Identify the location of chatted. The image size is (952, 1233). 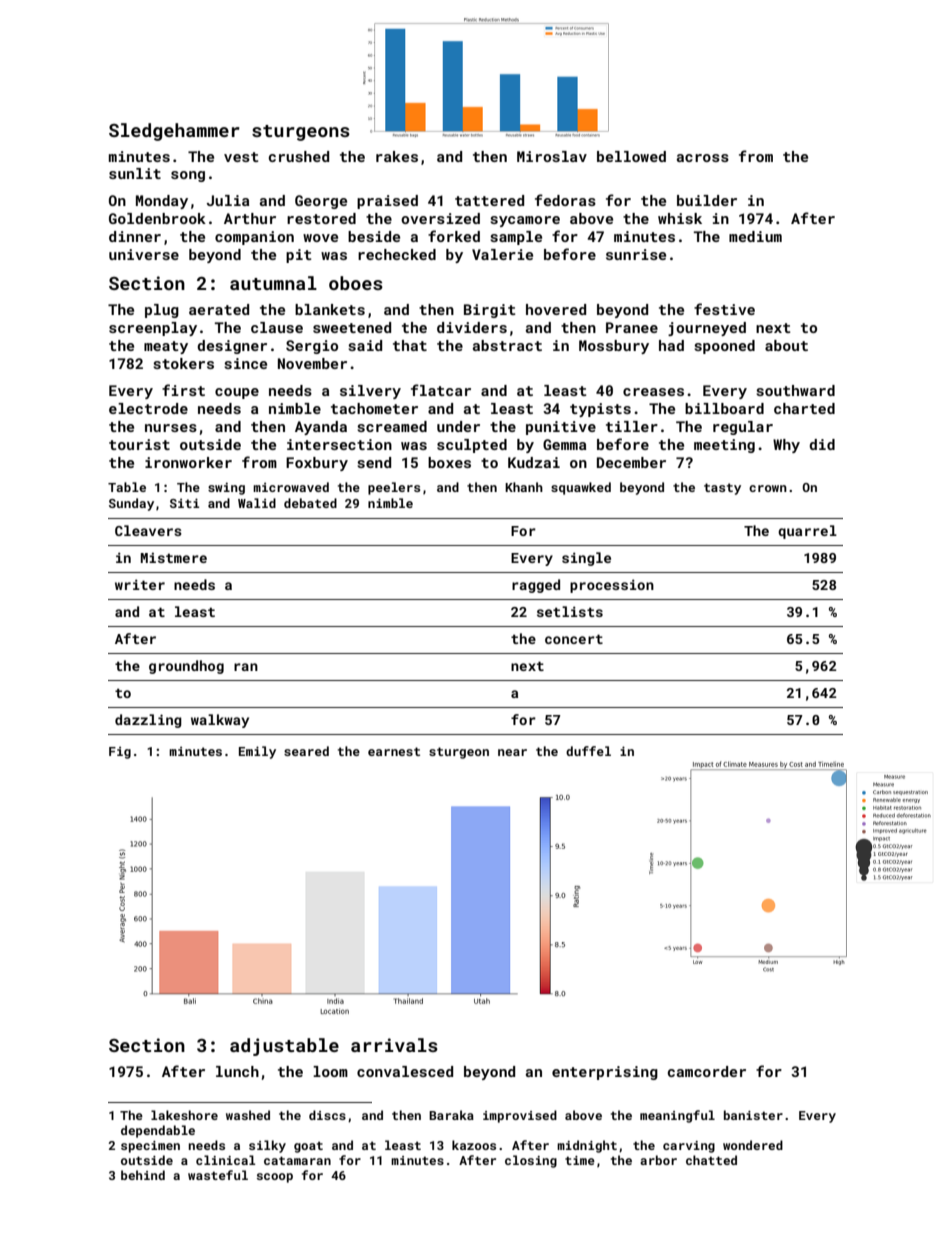
(711, 1160).
